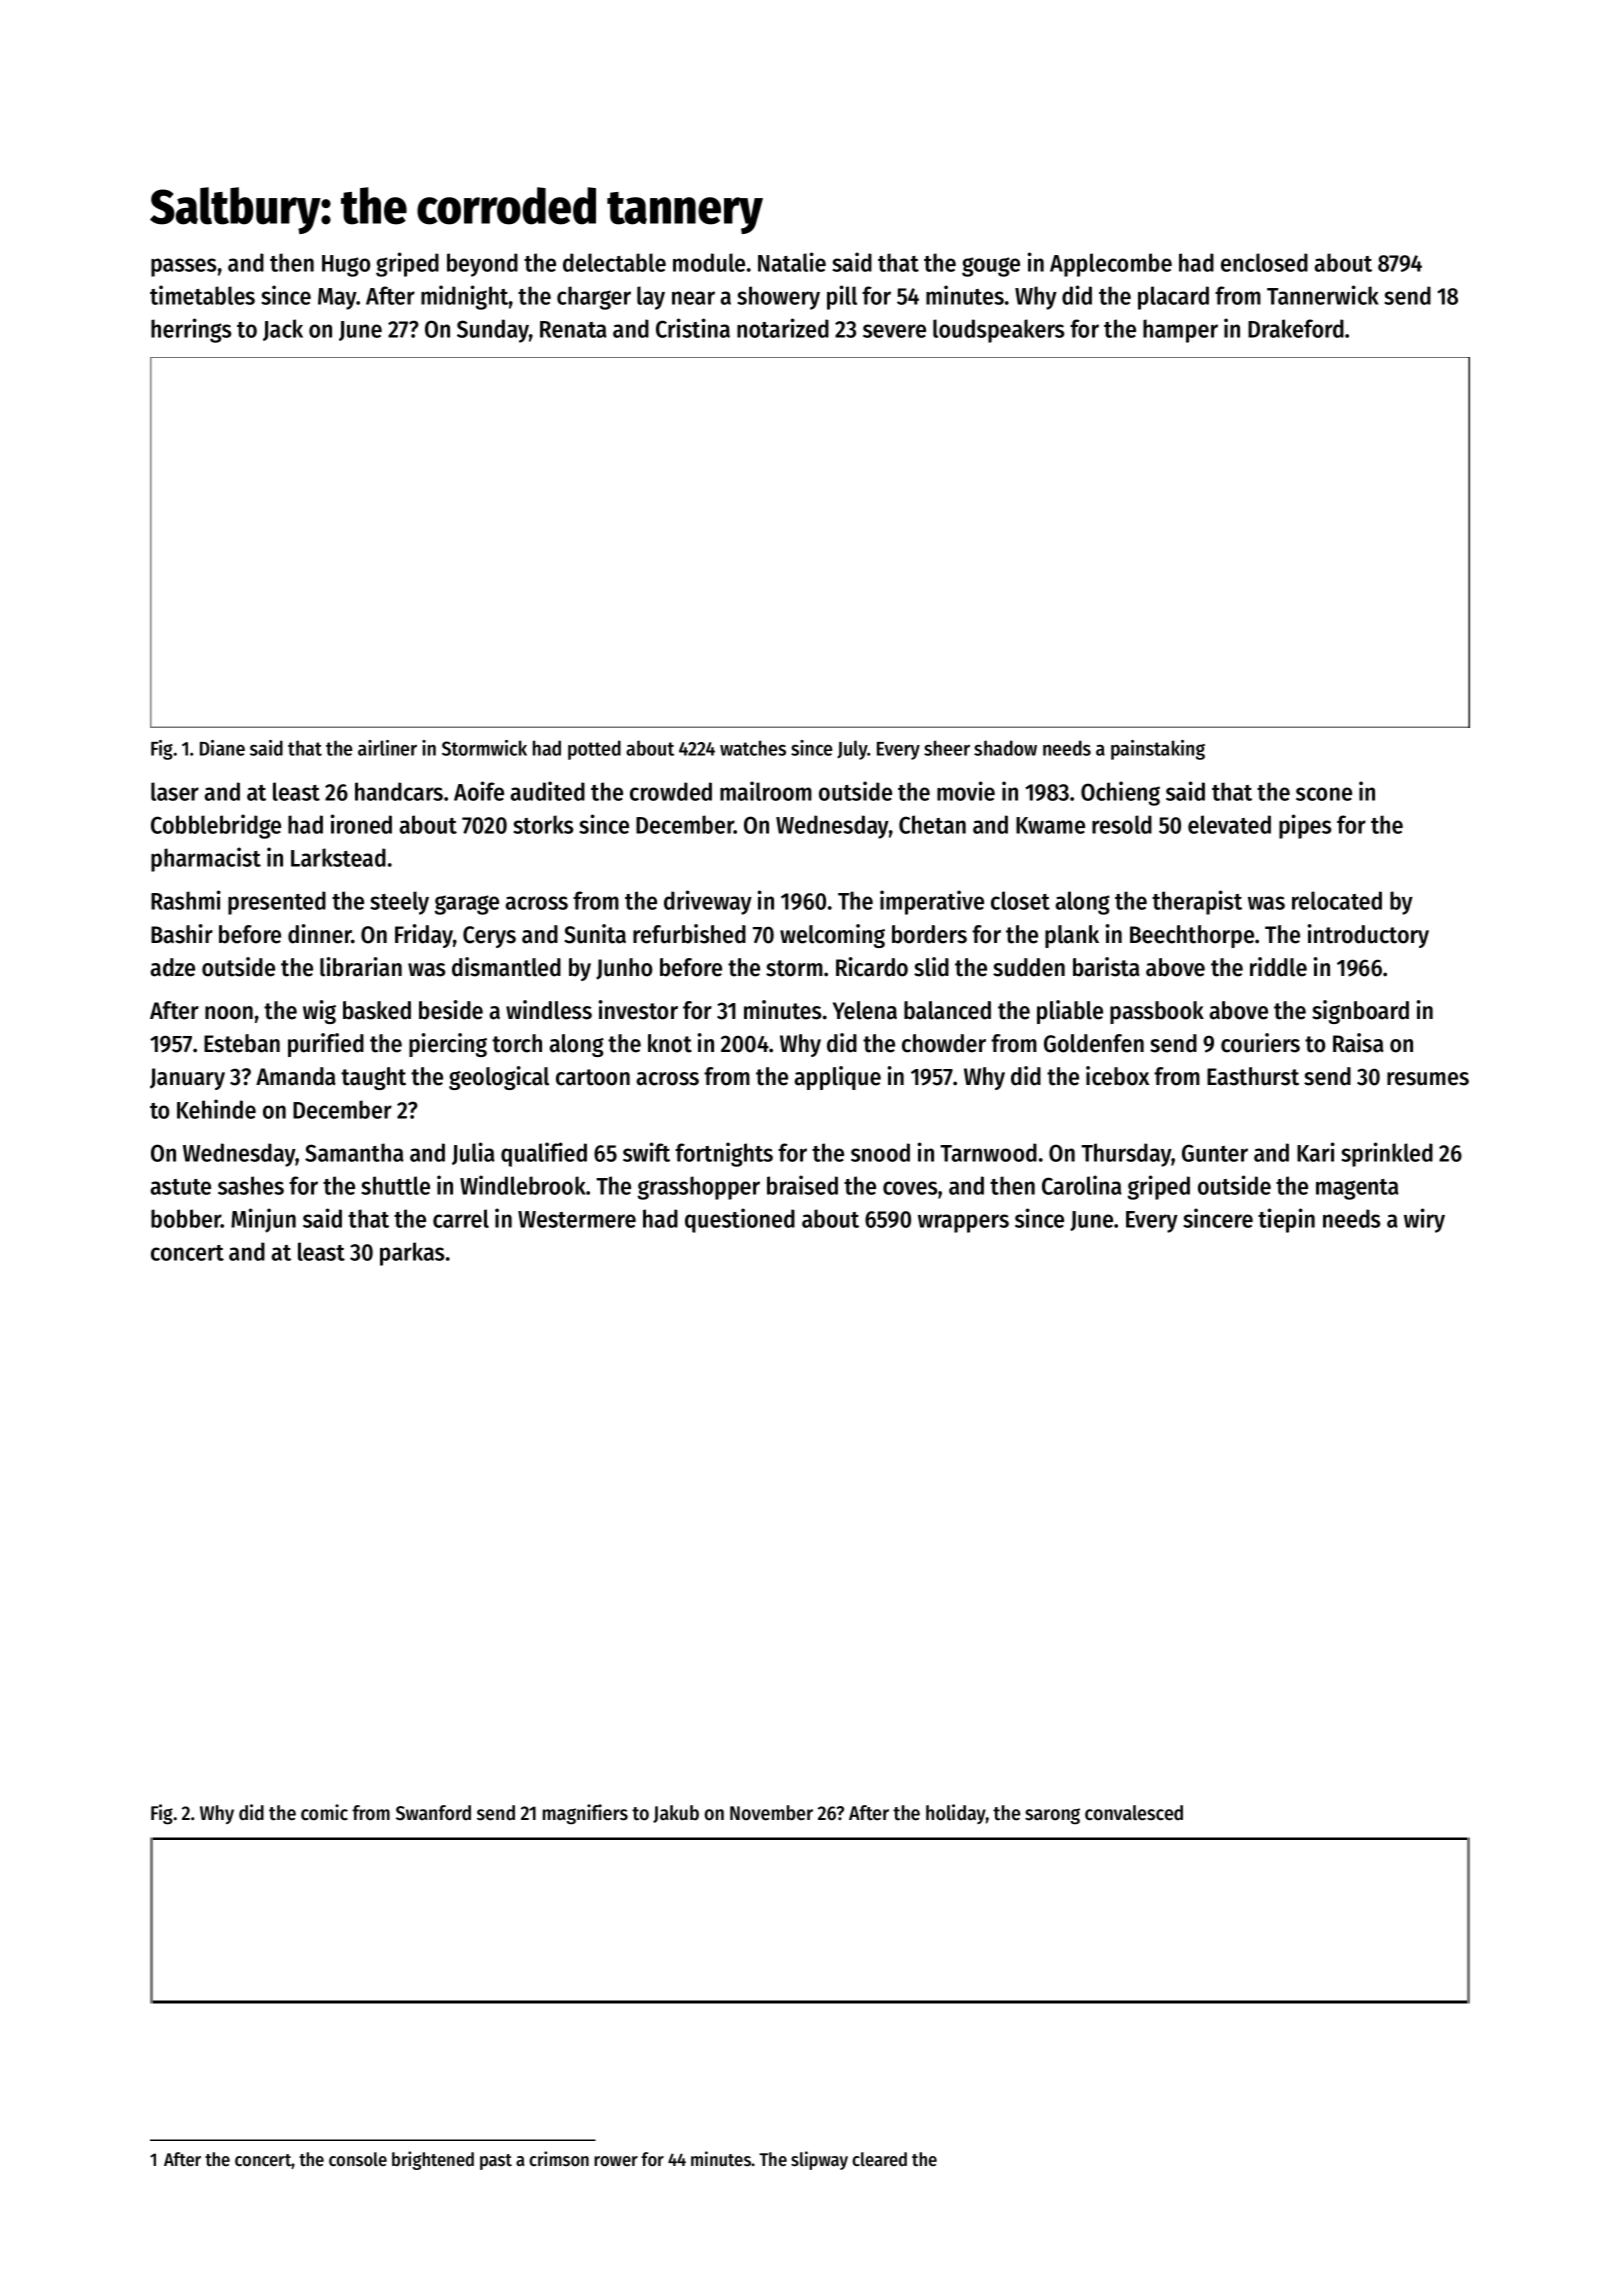  Describe the element at coordinates (1368, 936) in the screenshot. I see `introductory` at that location.
